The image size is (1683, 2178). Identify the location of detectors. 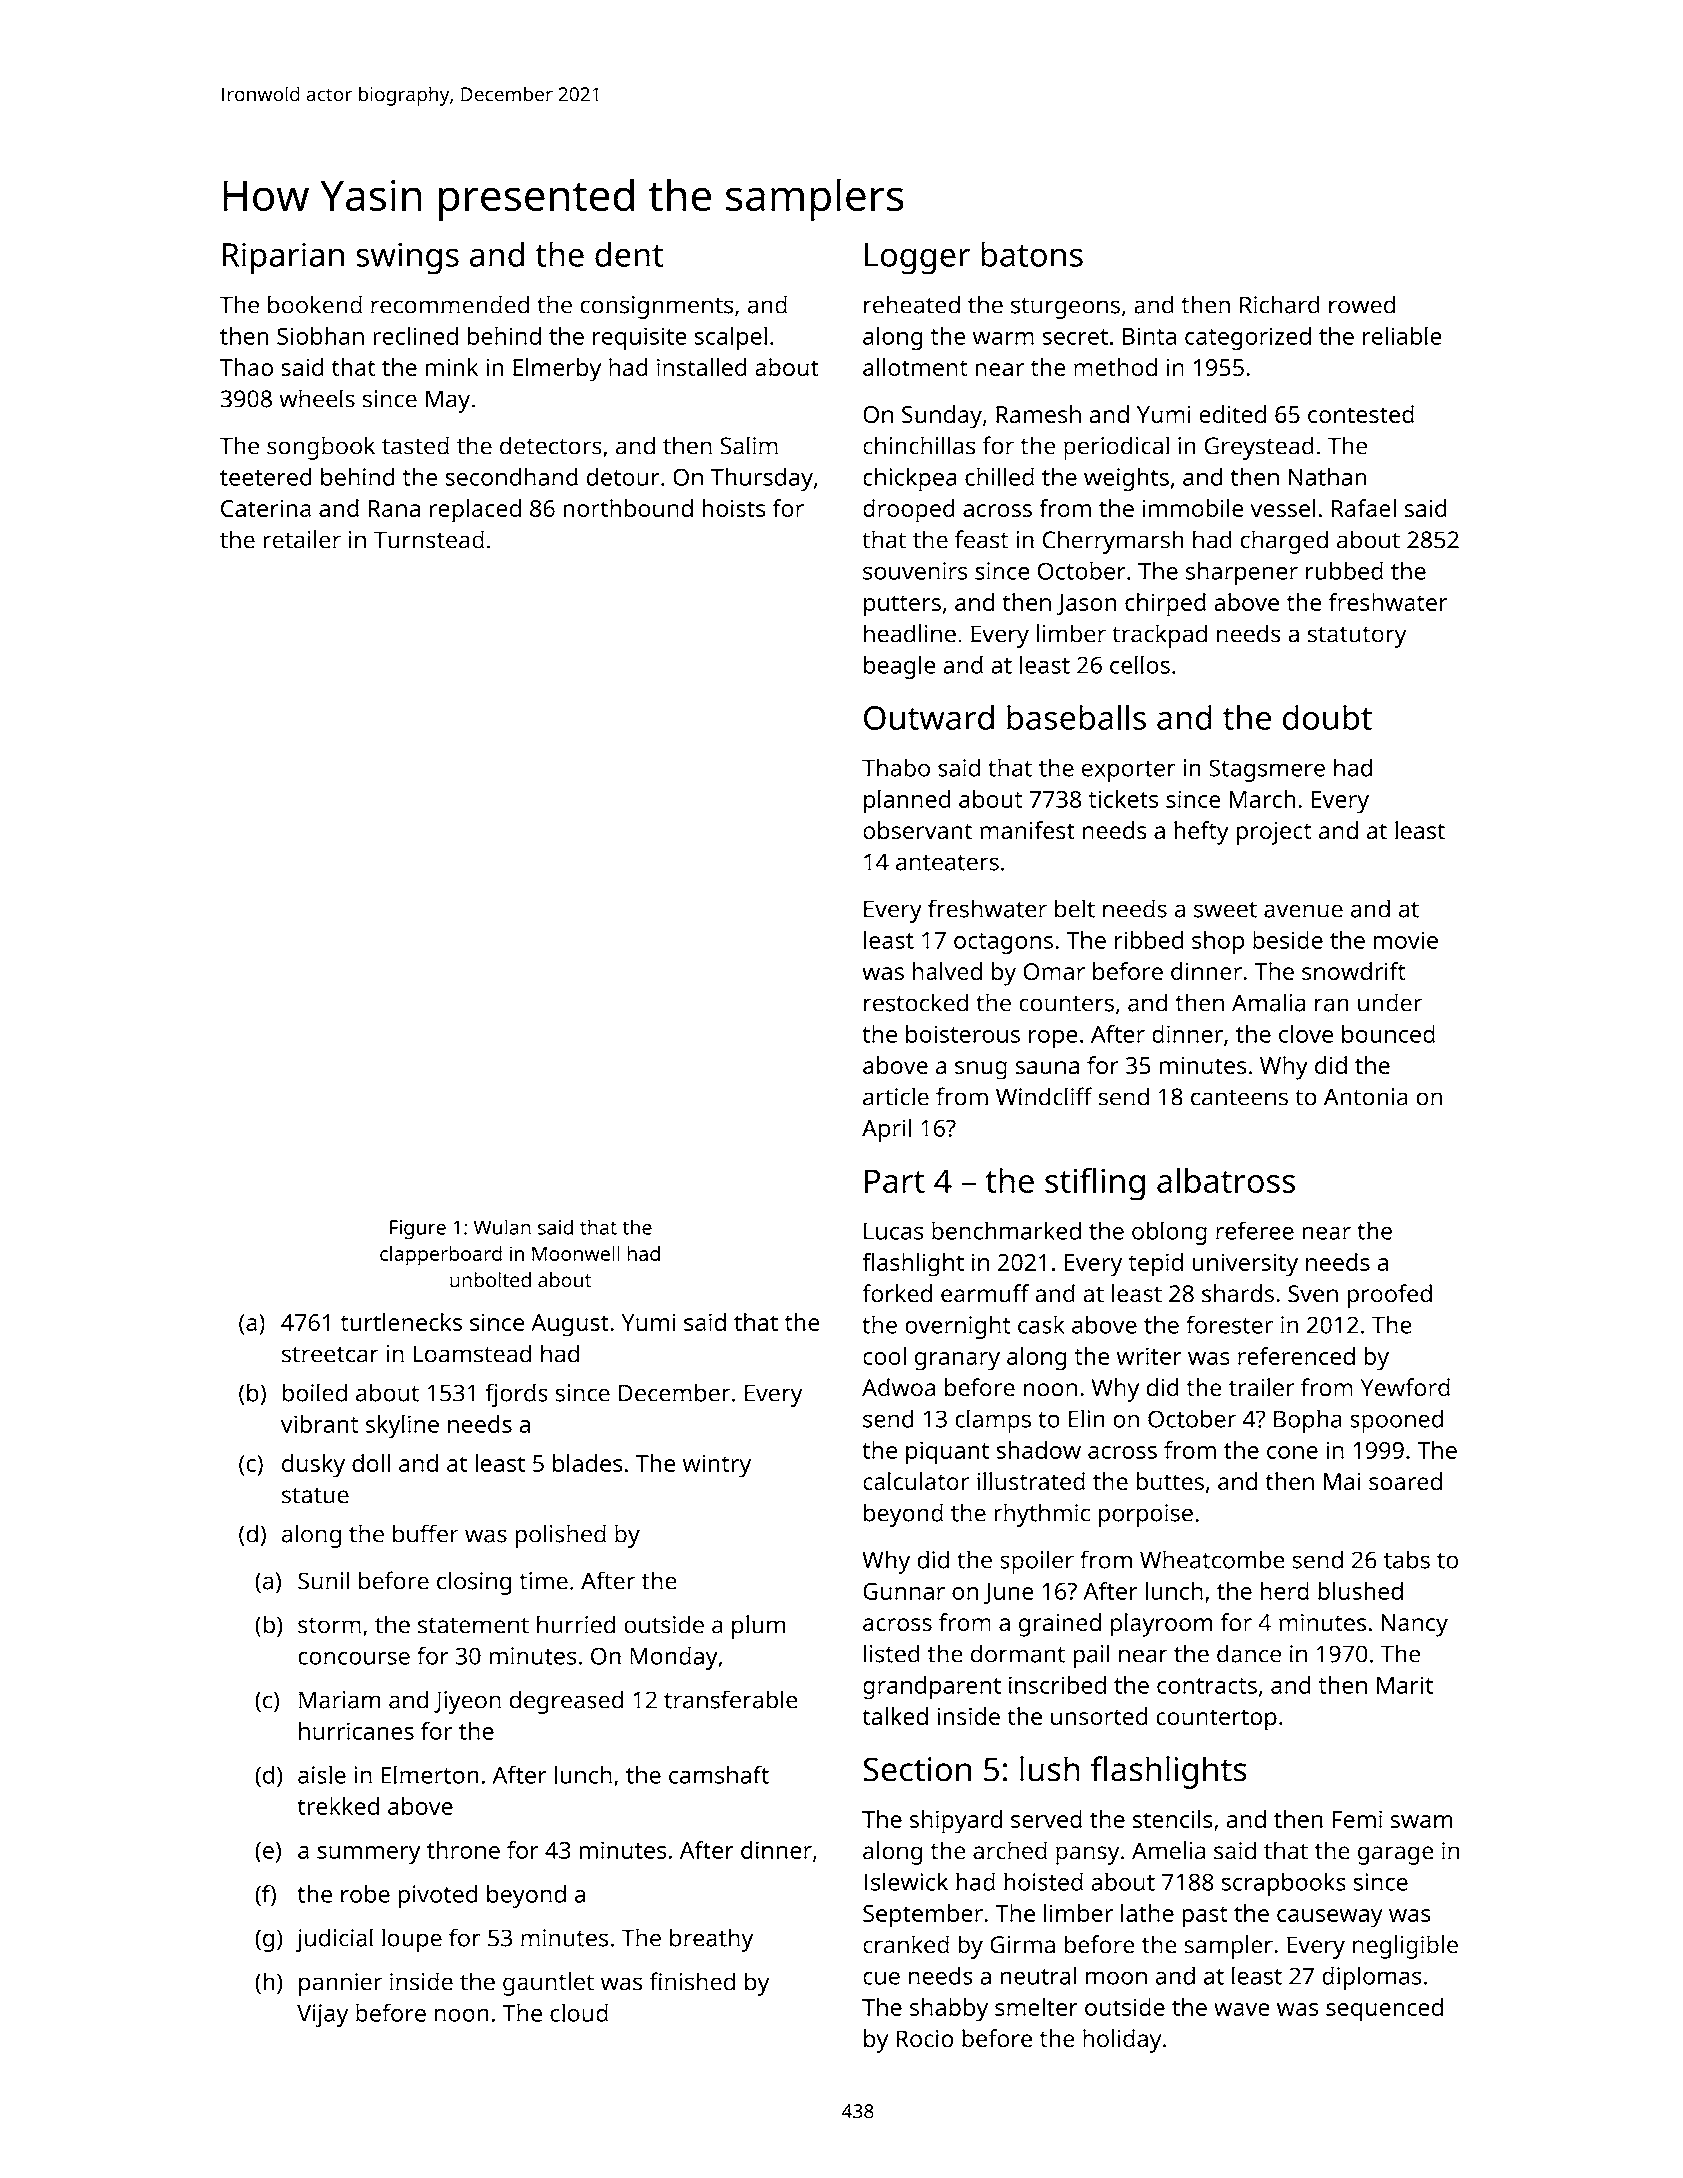
(551, 445).
